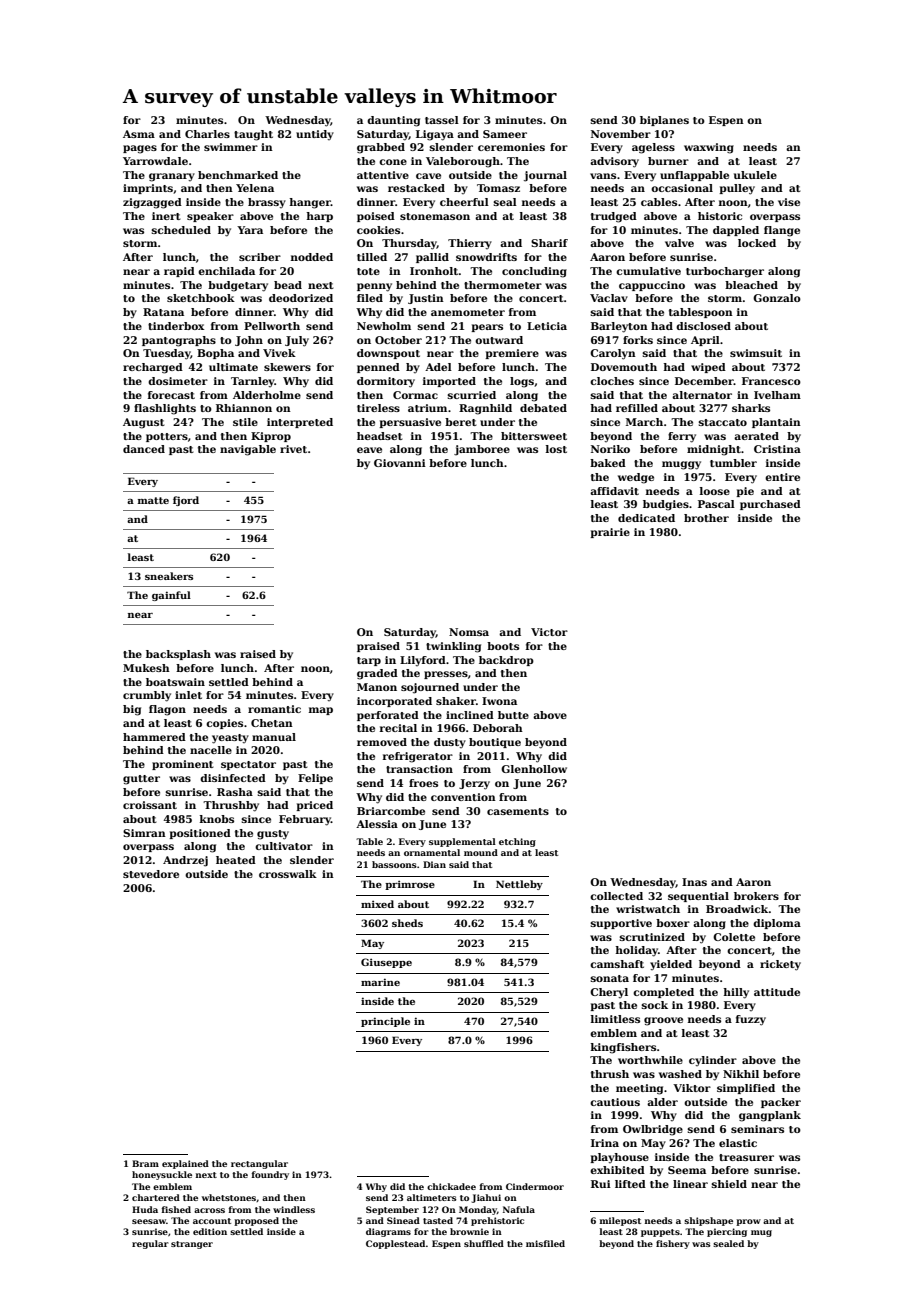 This screenshot has height=1308, width=924. I want to click on poised, so click(376, 217).
